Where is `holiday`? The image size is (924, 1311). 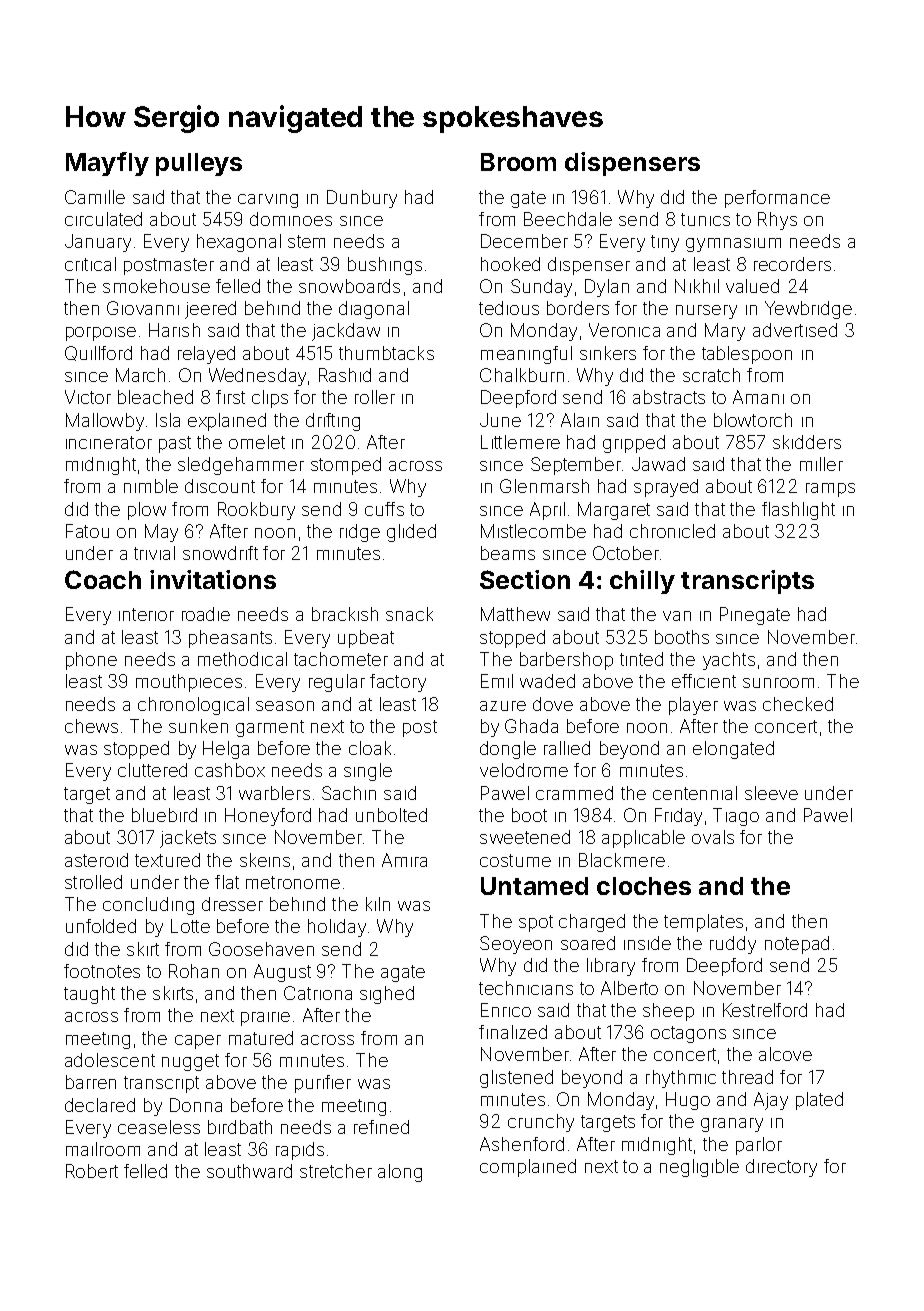
holiday is located at coordinates (337, 928).
